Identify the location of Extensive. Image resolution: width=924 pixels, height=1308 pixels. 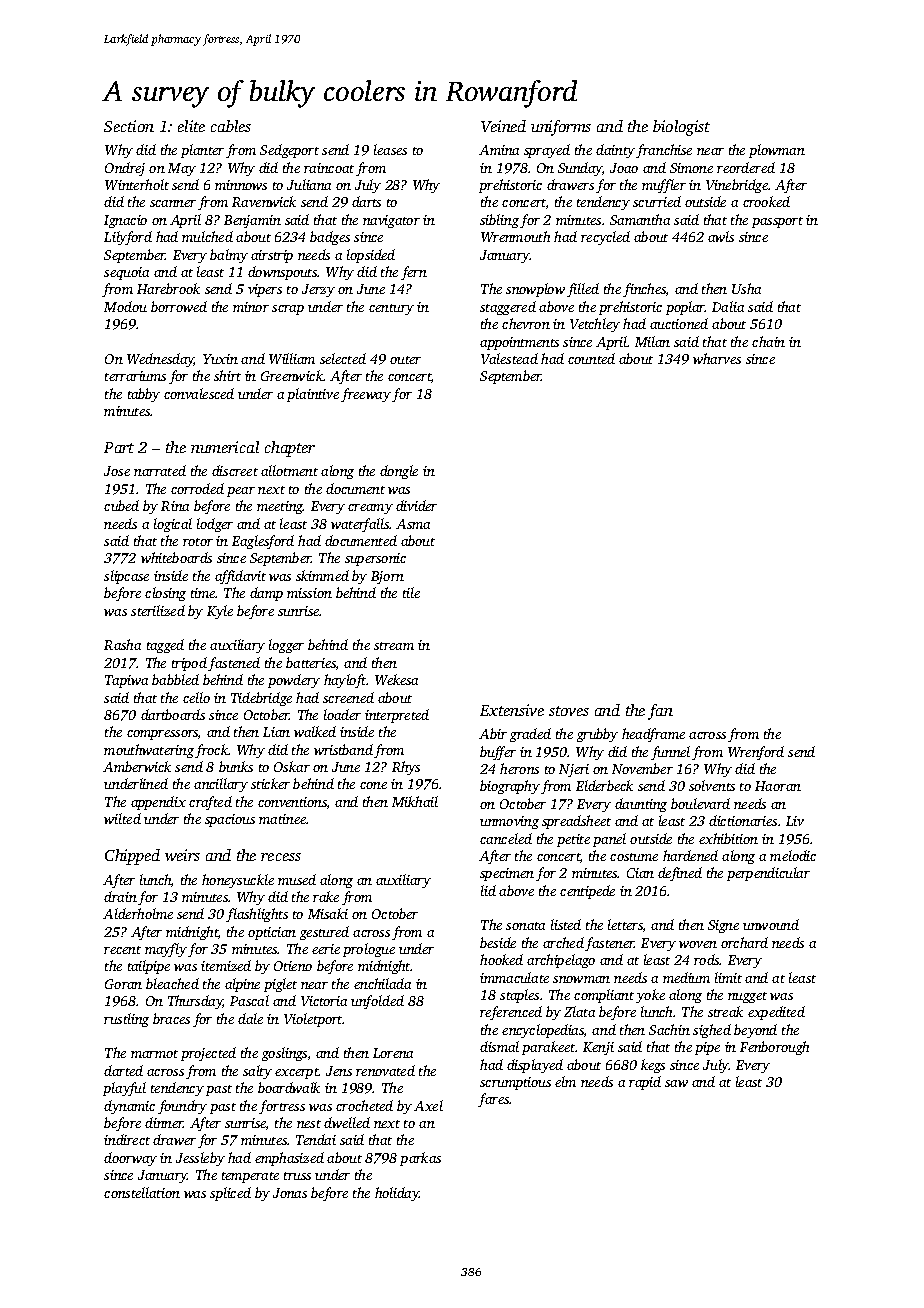
(512, 710).
